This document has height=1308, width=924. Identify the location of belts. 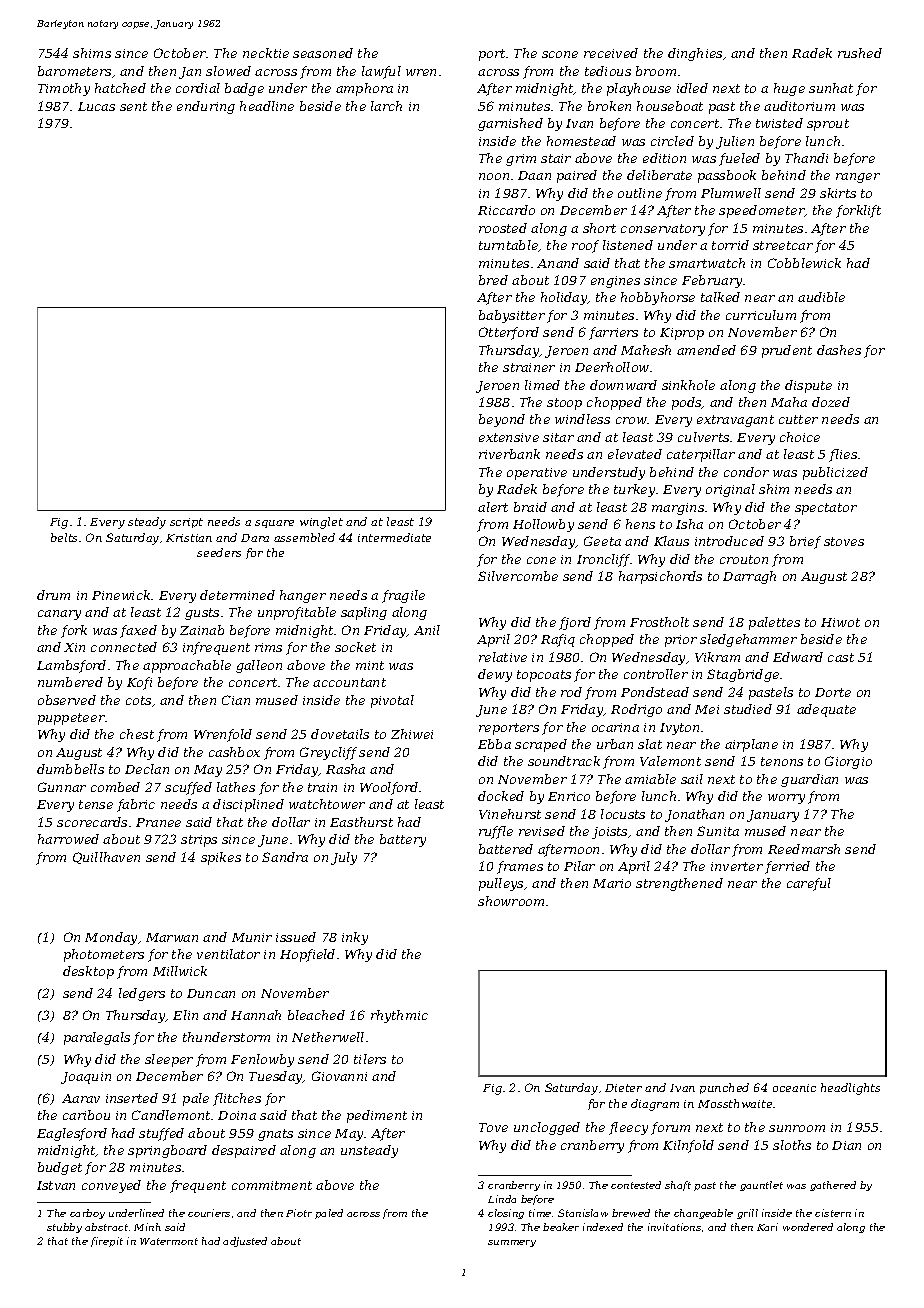
(64, 537).
